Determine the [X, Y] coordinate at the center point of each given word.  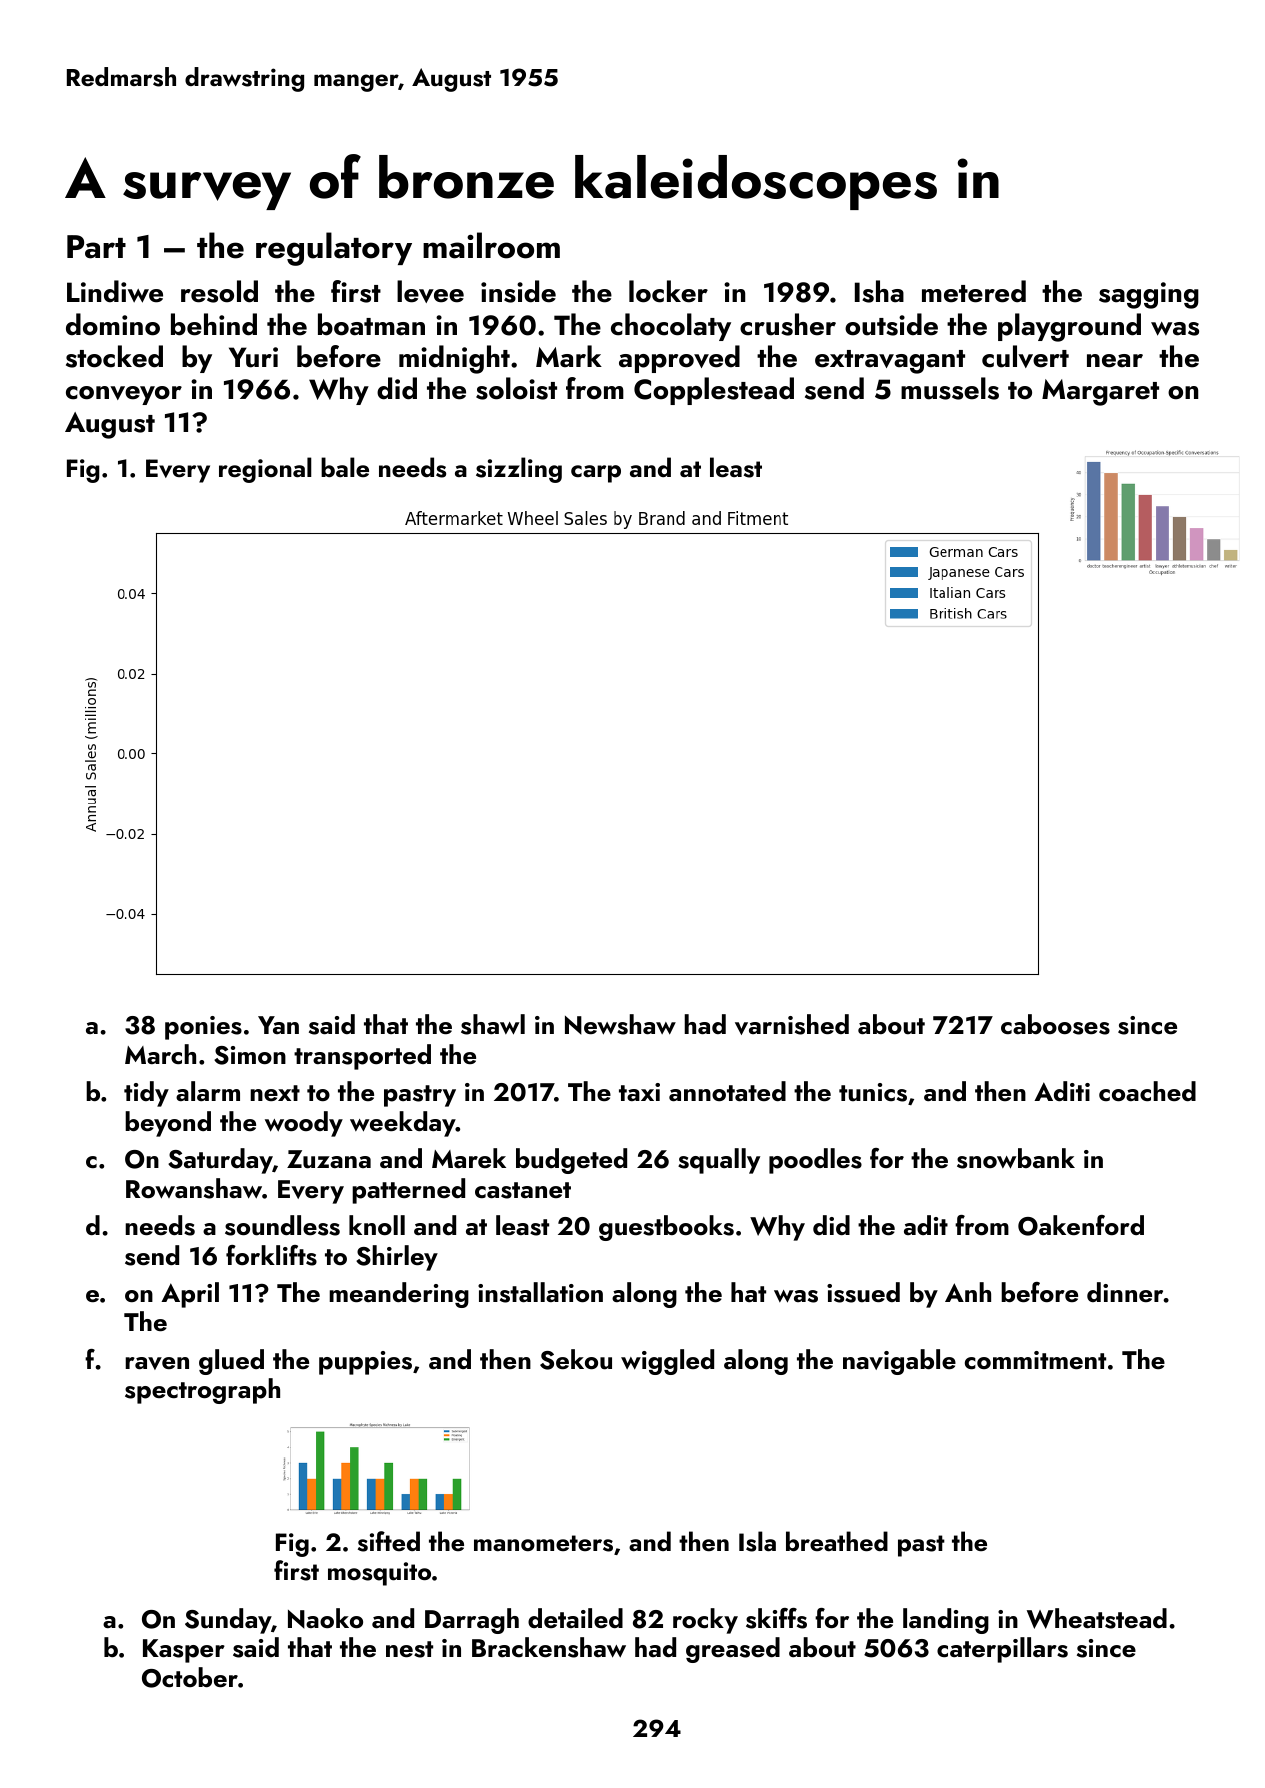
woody [304, 1124]
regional [265, 470]
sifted [389, 1541]
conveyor [124, 395]
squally [719, 1161]
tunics [873, 1092]
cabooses [1055, 1024]
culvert [1025, 356]
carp [596, 474]
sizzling [519, 470]
